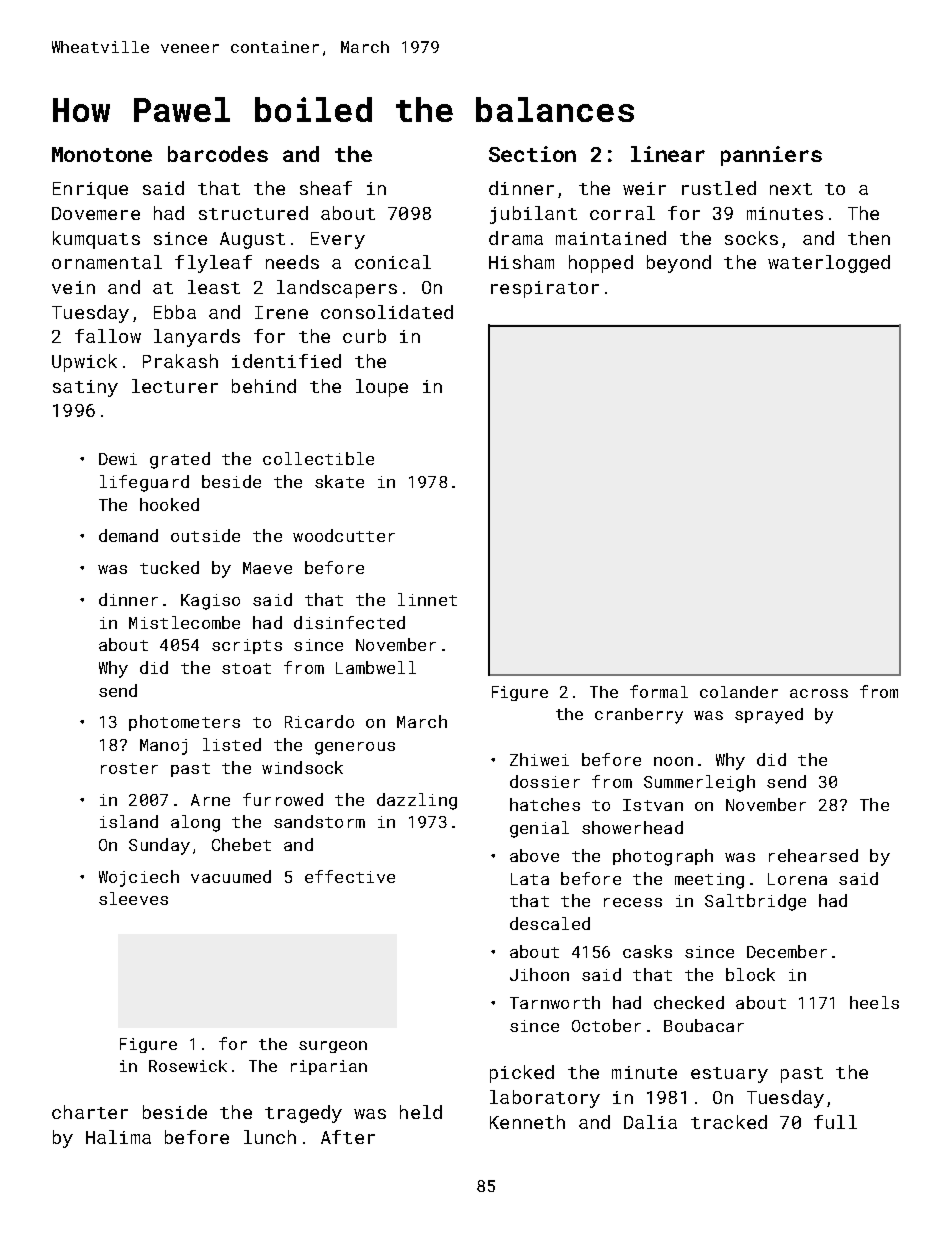 The image size is (952, 1233). Describe the element at coordinates (532, 154) in the document. I see `Section` at that location.
